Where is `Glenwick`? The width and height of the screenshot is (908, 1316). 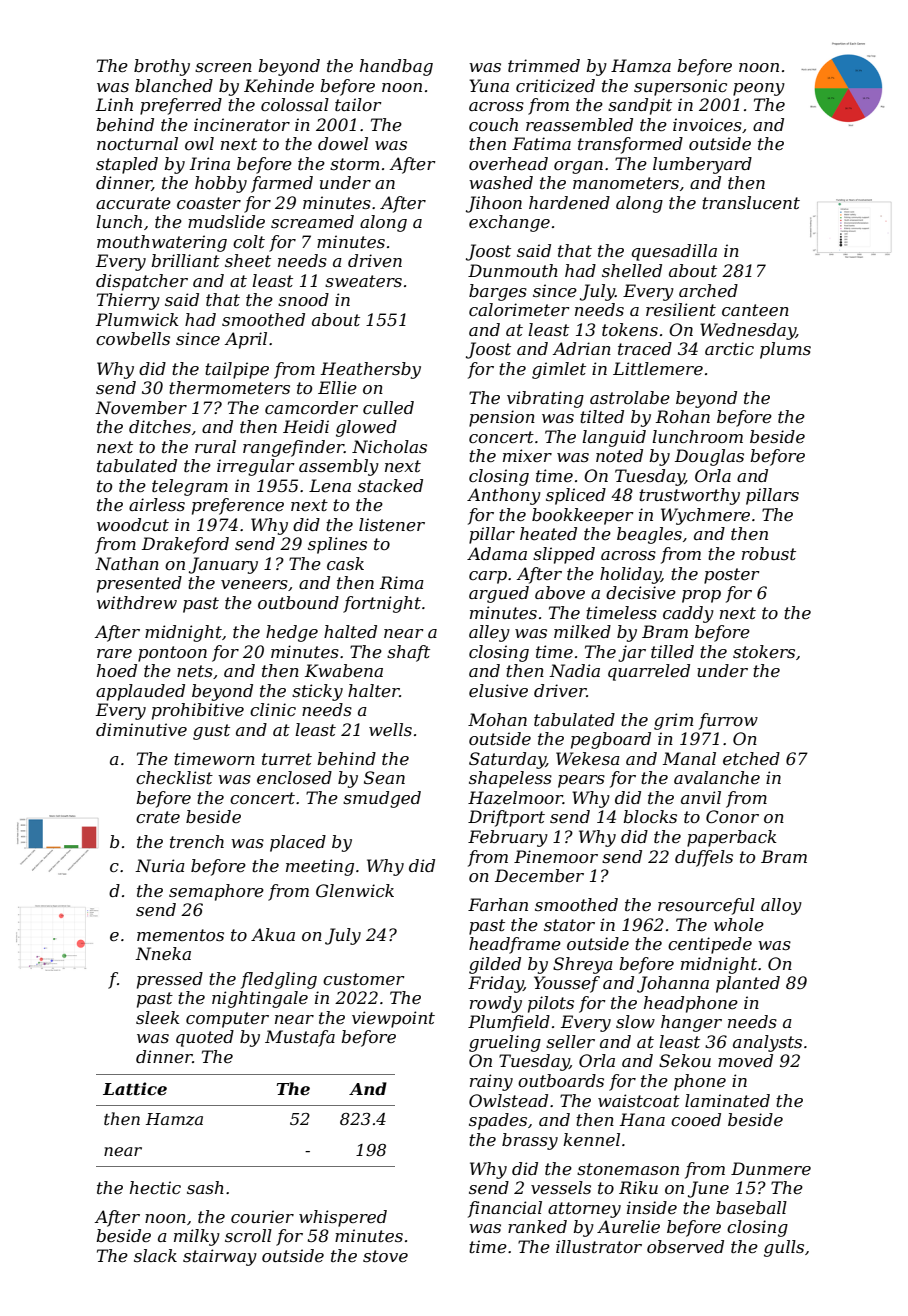 Glenwick is located at coordinates (355, 890).
